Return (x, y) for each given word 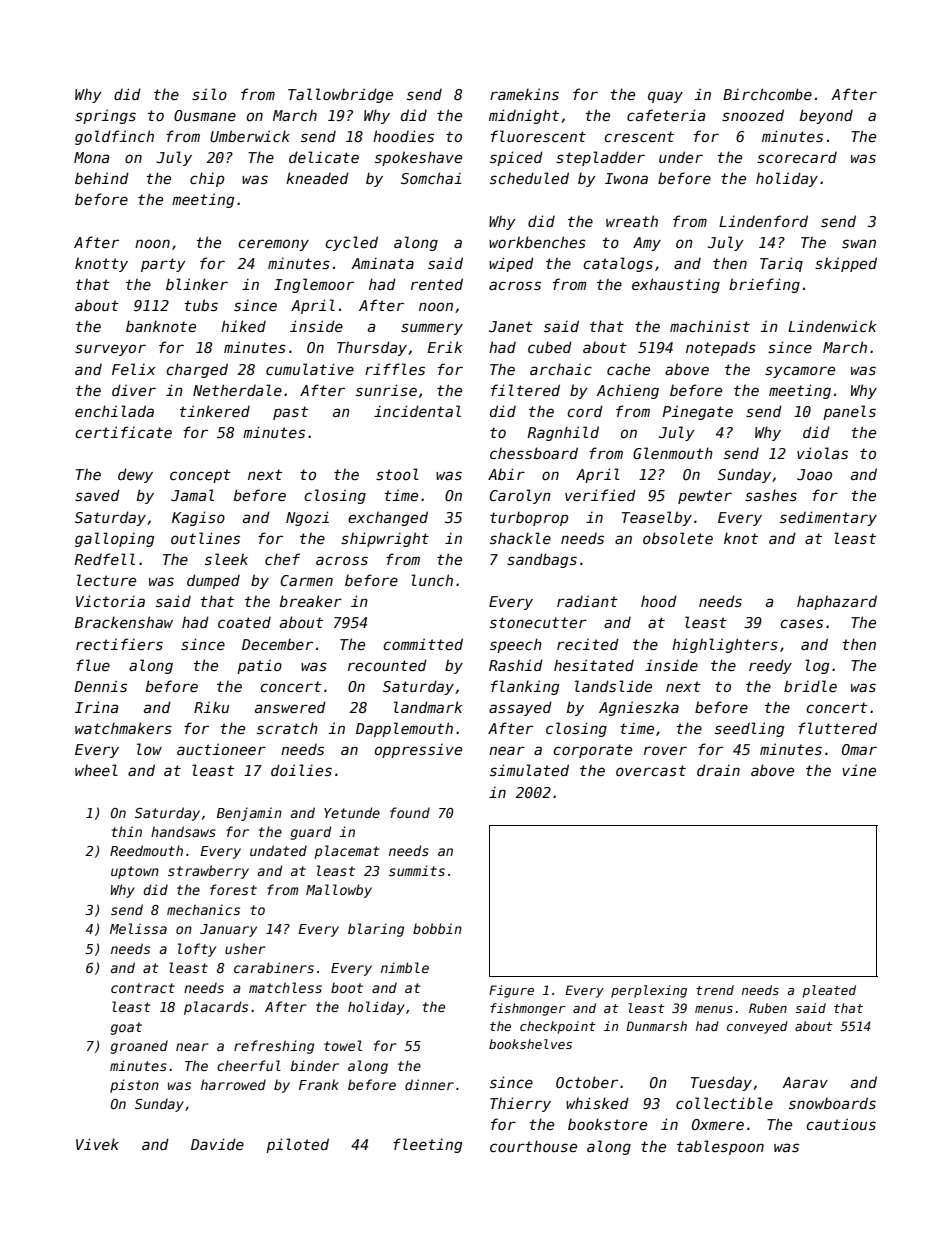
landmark (428, 707)
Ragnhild (563, 433)
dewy (135, 475)
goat (126, 1028)
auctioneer (221, 749)
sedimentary (828, 518)
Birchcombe (767, 94)
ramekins (524, 94)
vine (859, 770)
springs (105, 116)
